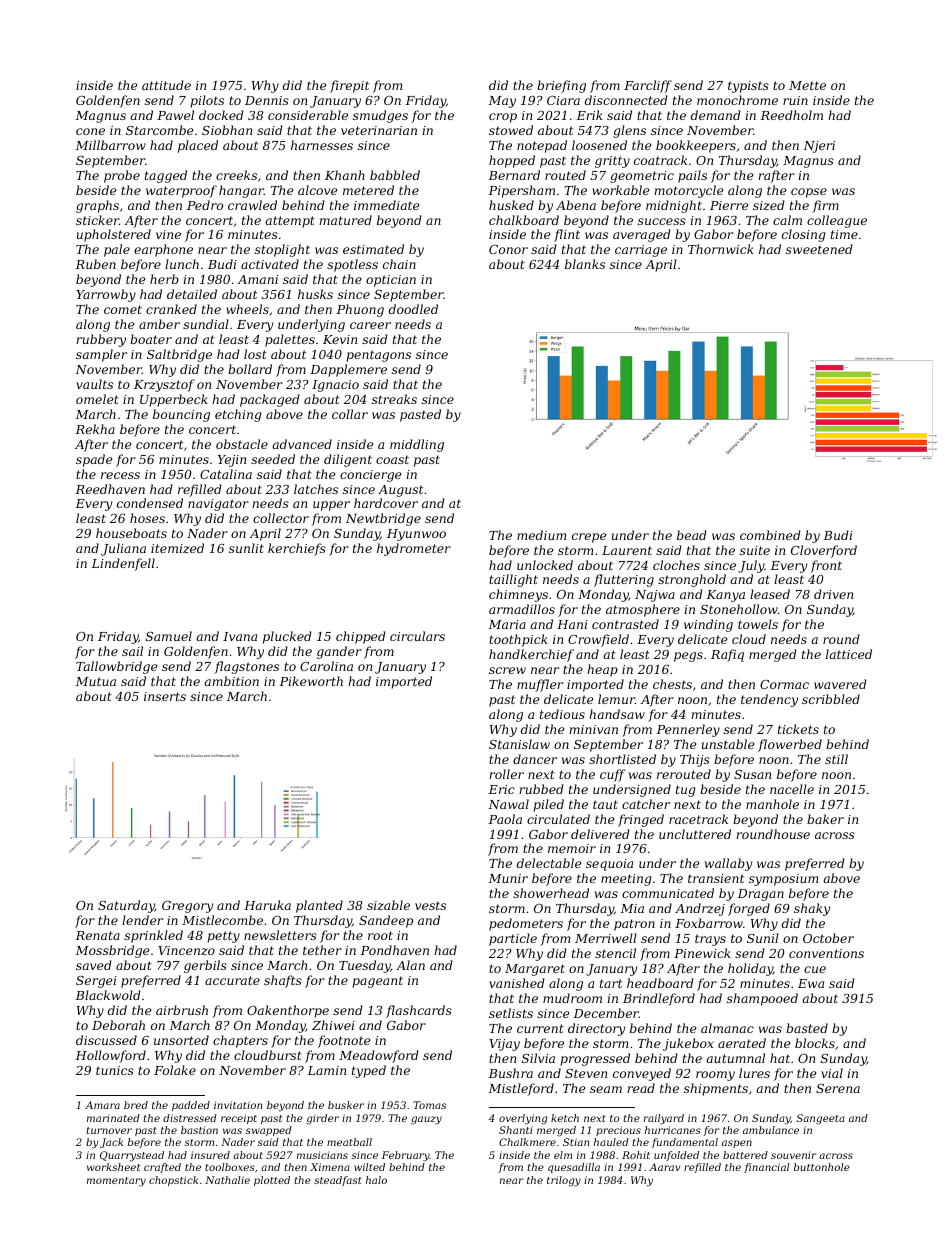 Image resolution: width=952 pixels, height=1233 pixels. What do you see at coordinates (561, 86) in the document?
I see `briefing` at bounding box center [561, 86].
